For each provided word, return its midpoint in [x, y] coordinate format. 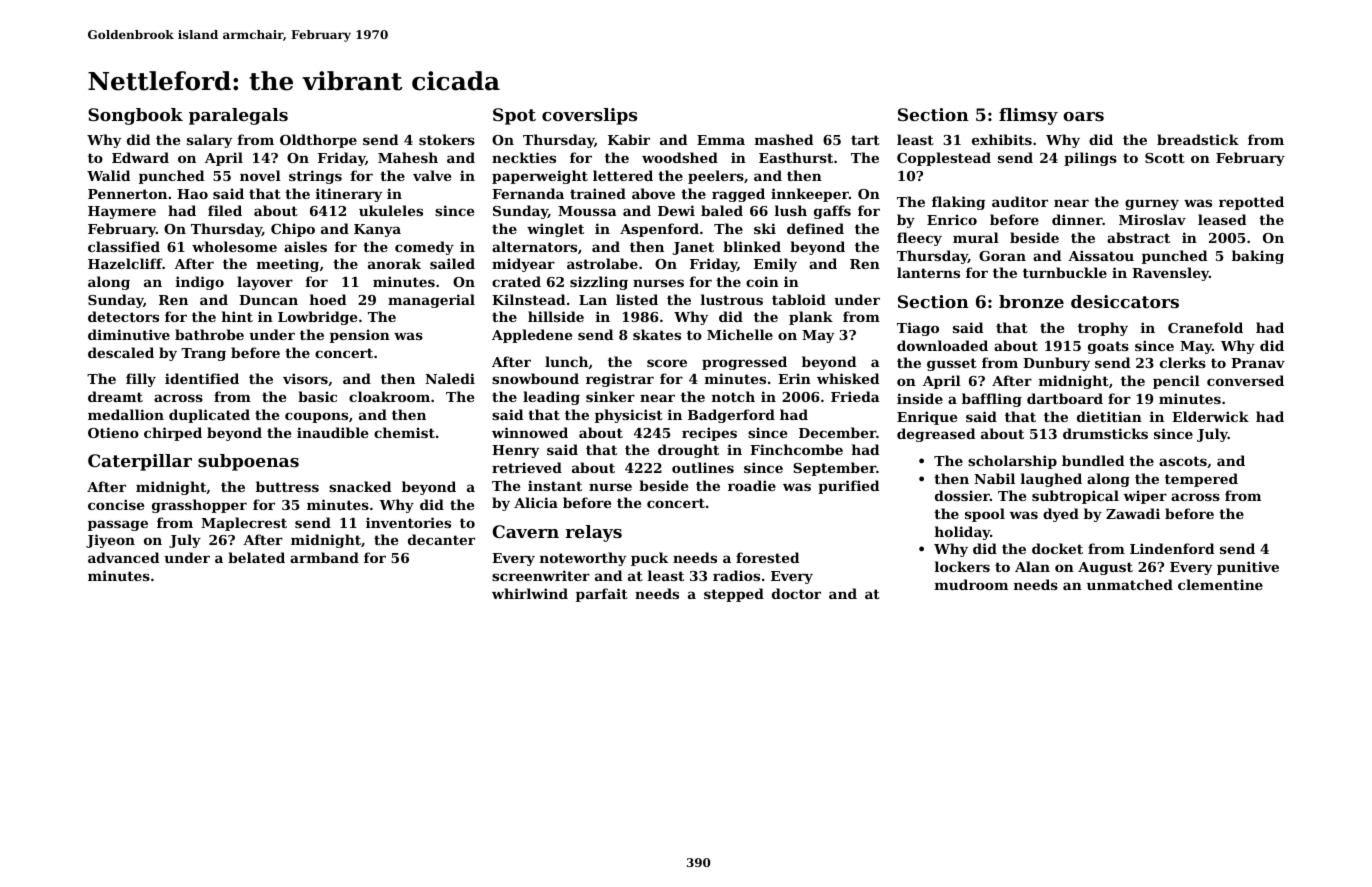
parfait [602, 595]
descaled [121, 352]
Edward [140, 157]
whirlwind [530, 593]
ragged [738, 195]
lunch [566, 361]
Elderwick [1210, 416]
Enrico [952, 219]
